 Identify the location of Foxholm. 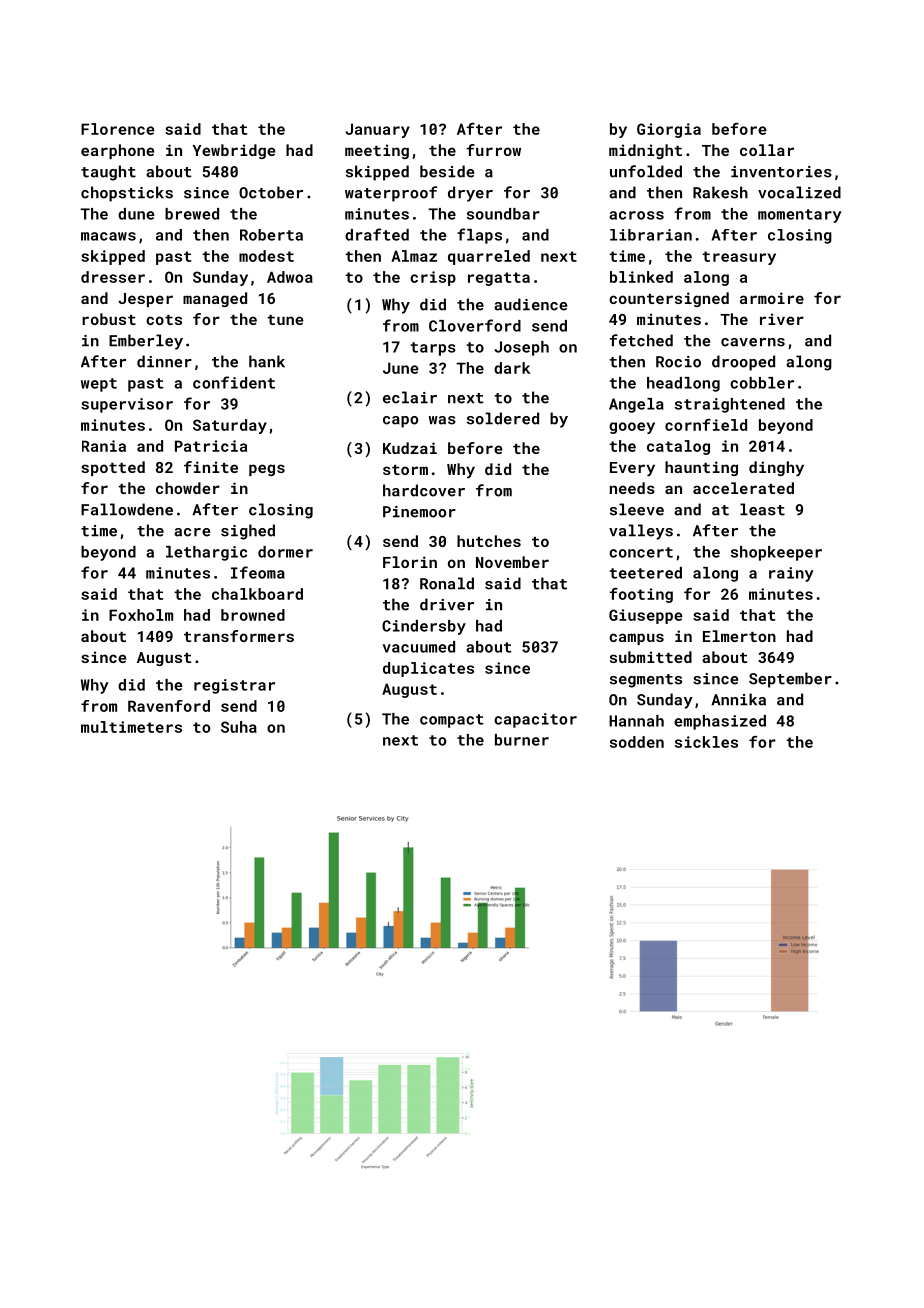
(141, 615).
